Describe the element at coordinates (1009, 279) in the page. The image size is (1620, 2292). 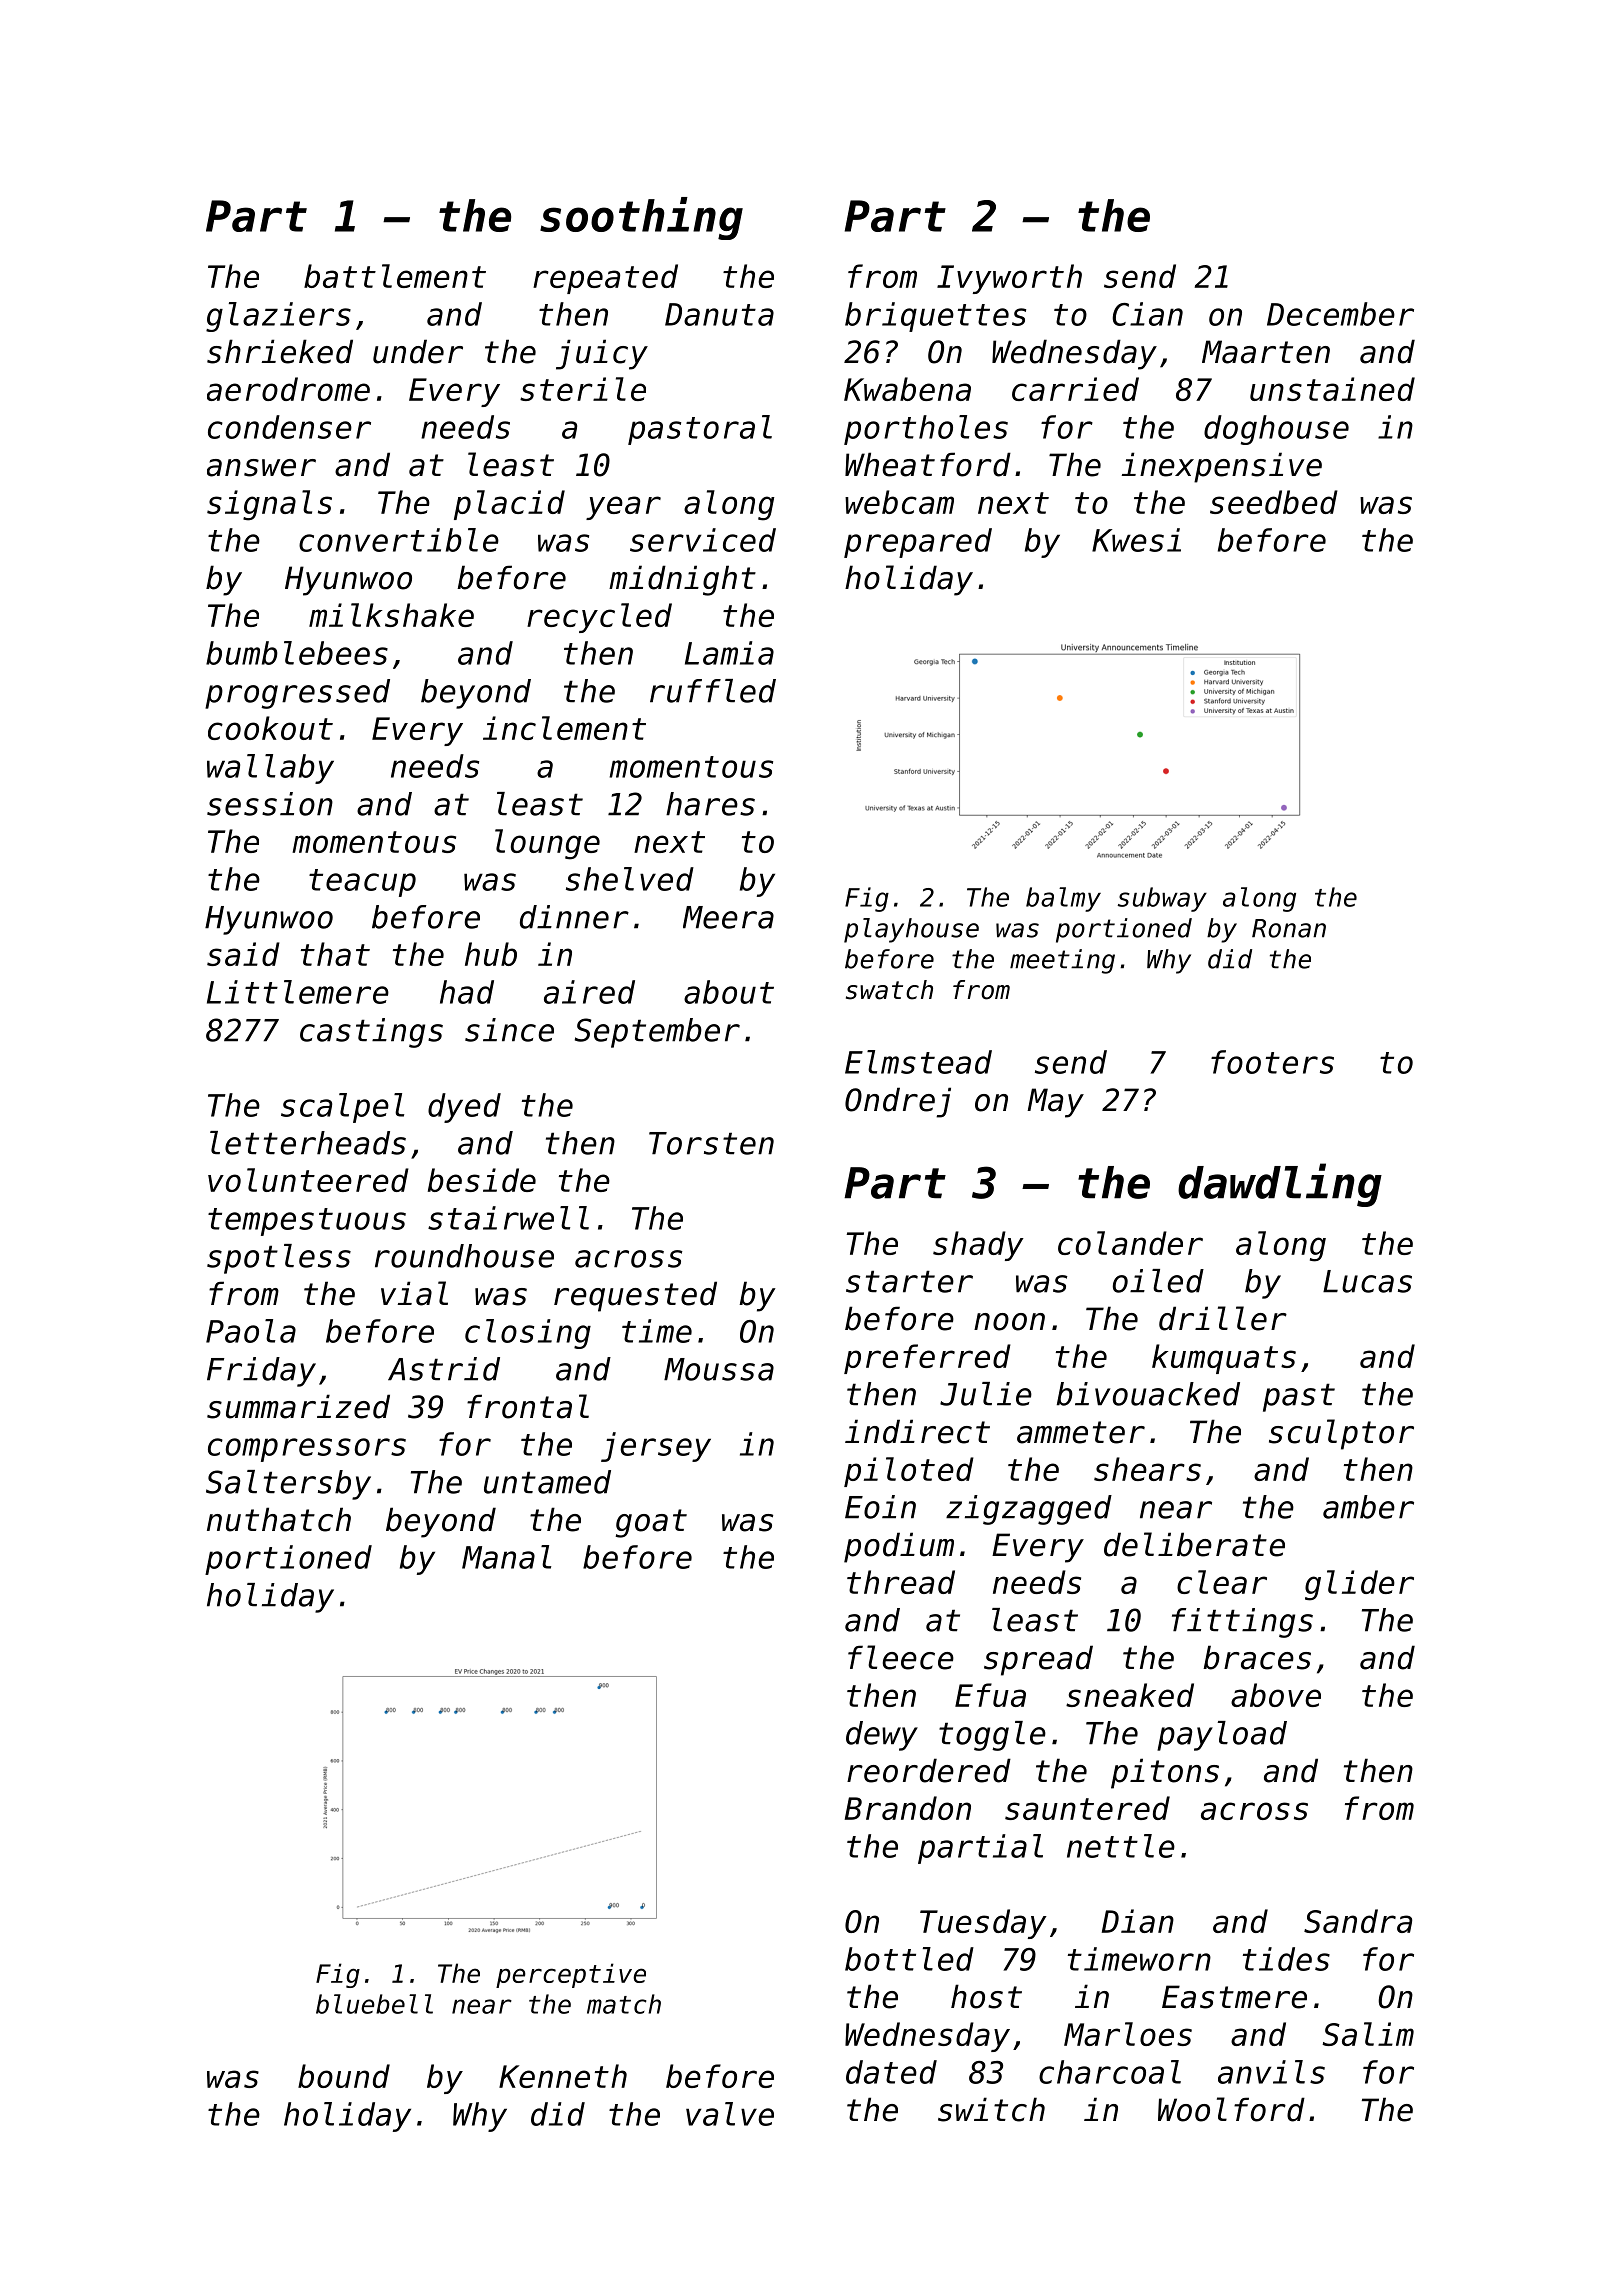
I see `Ivyworth` at that location.
